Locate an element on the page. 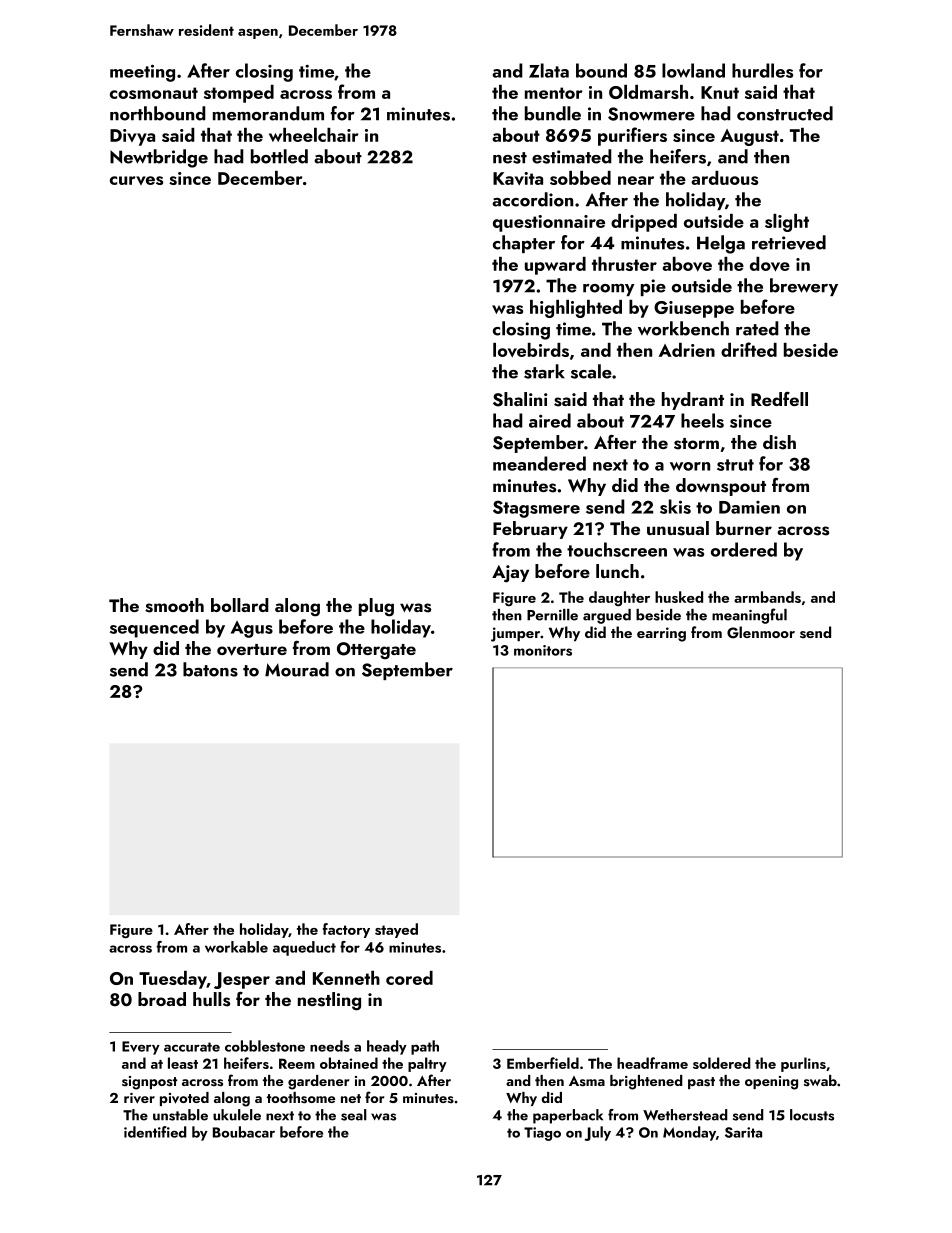 Image resolution: width=952 pixels, height=1233 pixels. lovebirds is located at coordinates (531, 350).
